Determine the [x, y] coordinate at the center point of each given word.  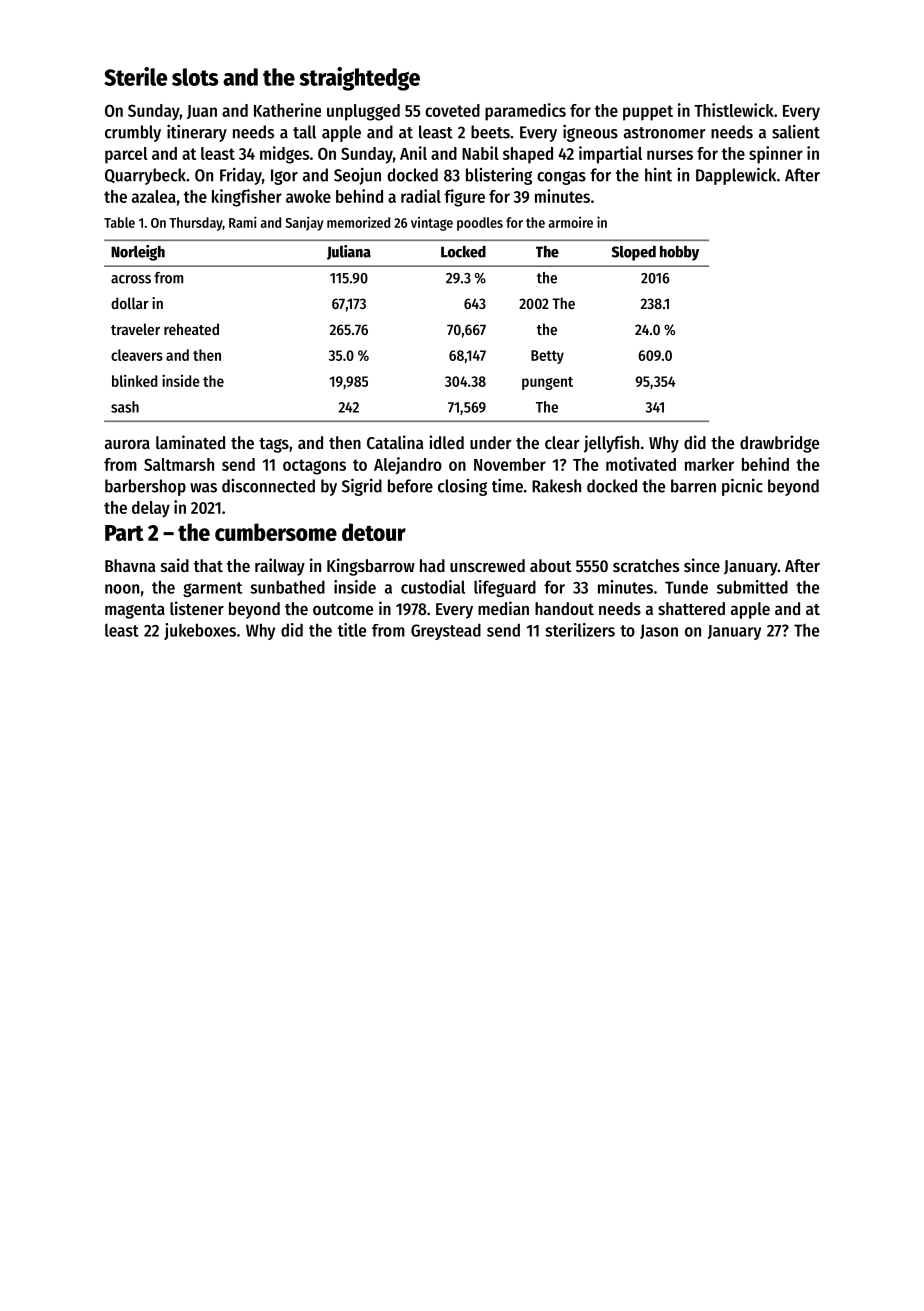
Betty [547, 357]
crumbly [133, 133]
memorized [358, 222]
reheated [191, 329]
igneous [590, 133]
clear [562, 442]
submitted [752, 587]
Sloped [634, 253]
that [208, 565]
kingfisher [247, 198]
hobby [679, 253]
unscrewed [487, 565]
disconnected [268, 486]
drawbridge [779, 444]
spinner [776, 155]
